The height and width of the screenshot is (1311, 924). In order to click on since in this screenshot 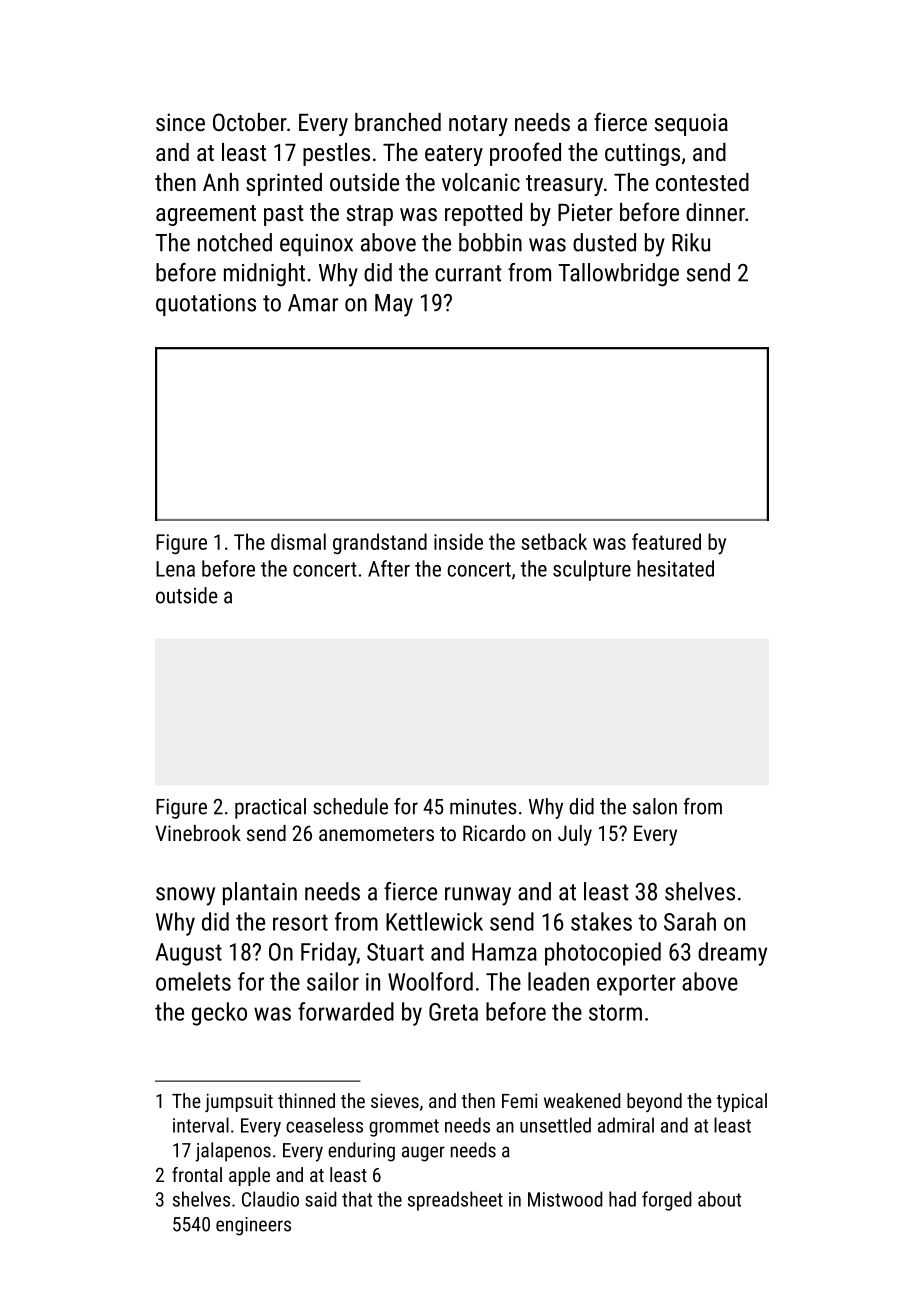, I will do `click(180, 122)`.
